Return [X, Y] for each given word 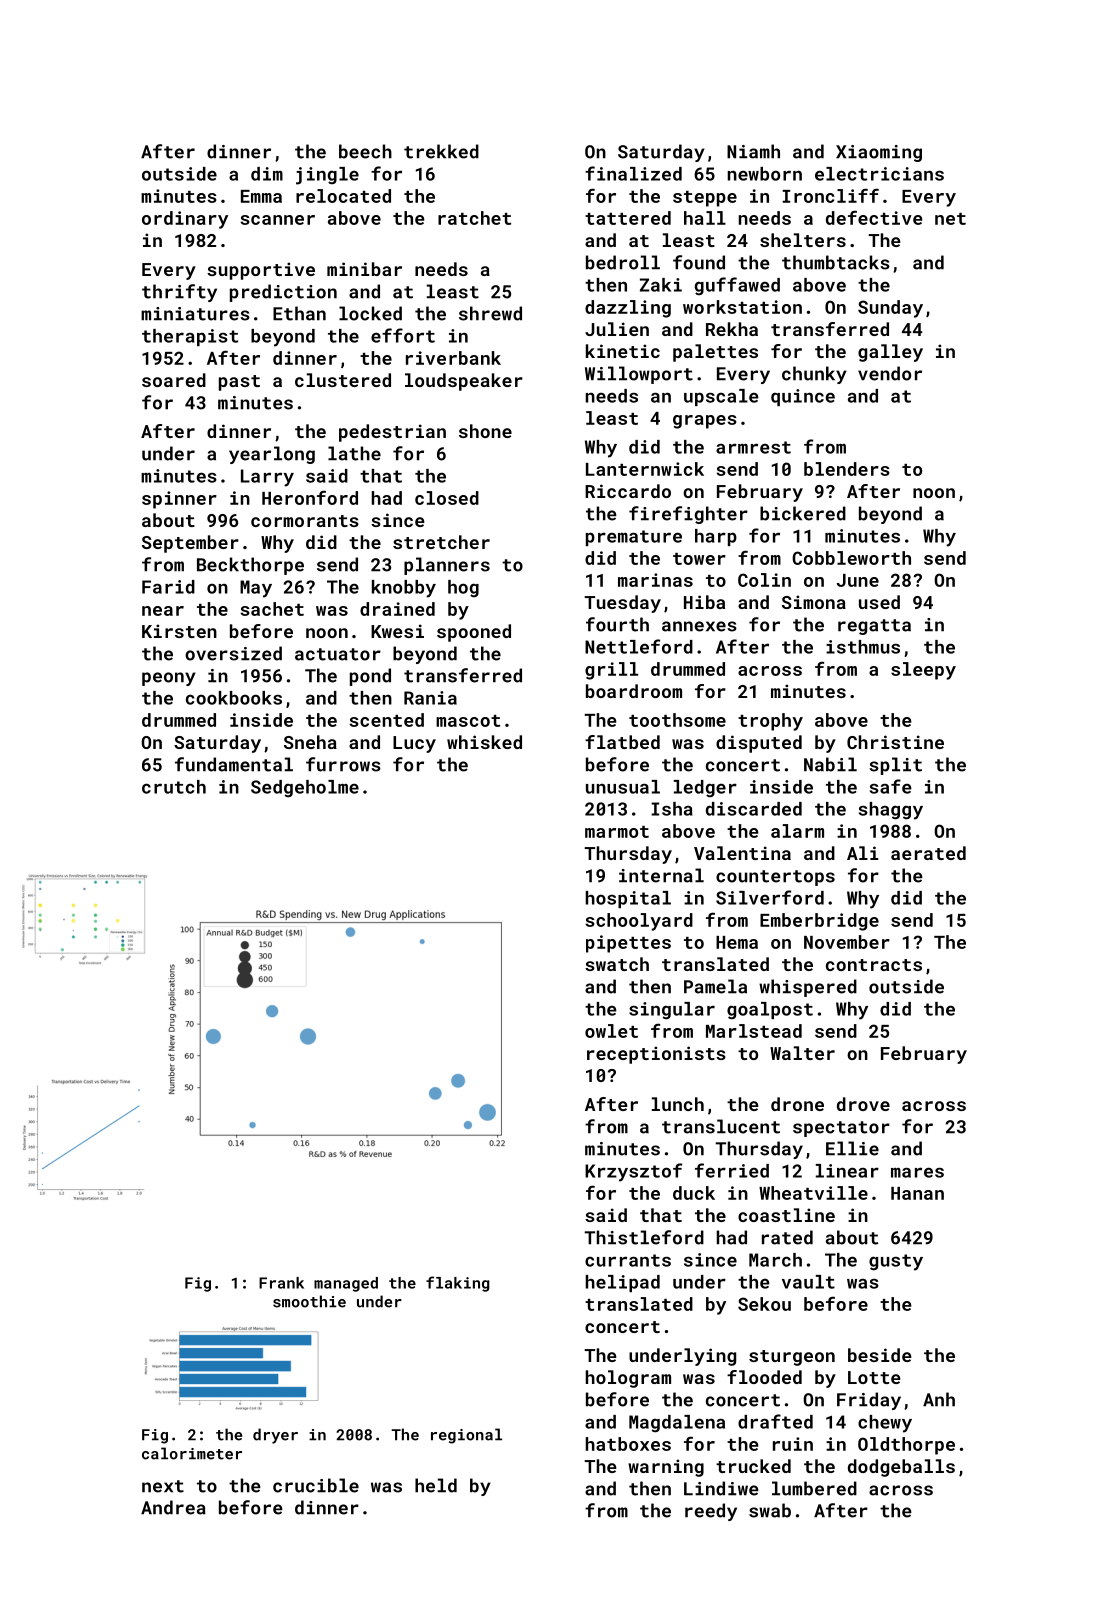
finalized [633, 173]
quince [803, 397]
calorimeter [192, 1453]
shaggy [891, 811]
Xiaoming [879, 153]
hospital [628, 899]
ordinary [185, 220]
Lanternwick [645, 469]
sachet [272, 609]
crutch [174, 787]
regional [466, 1436]
